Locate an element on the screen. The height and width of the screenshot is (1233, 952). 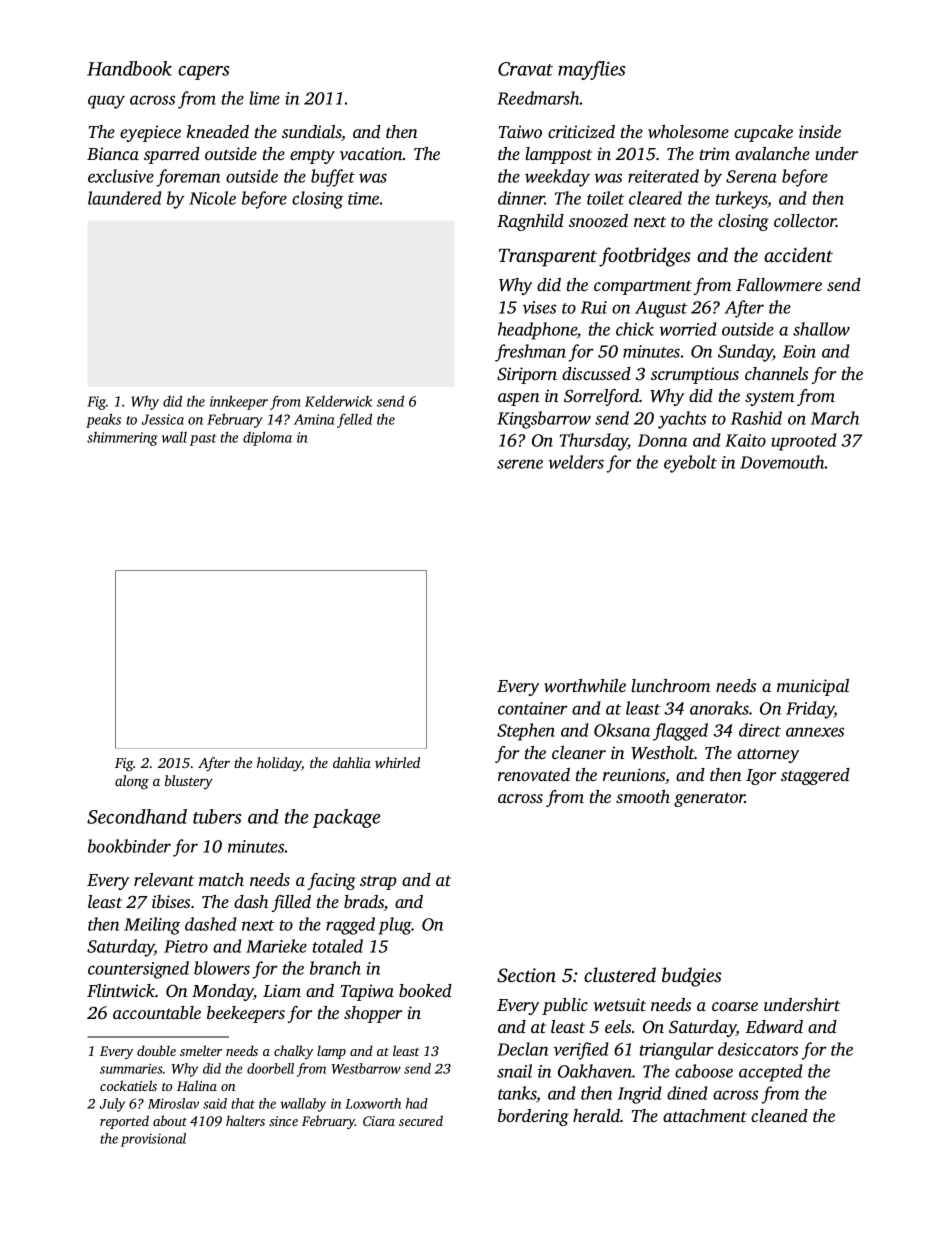
since is located at coordinates (283, 1121).
